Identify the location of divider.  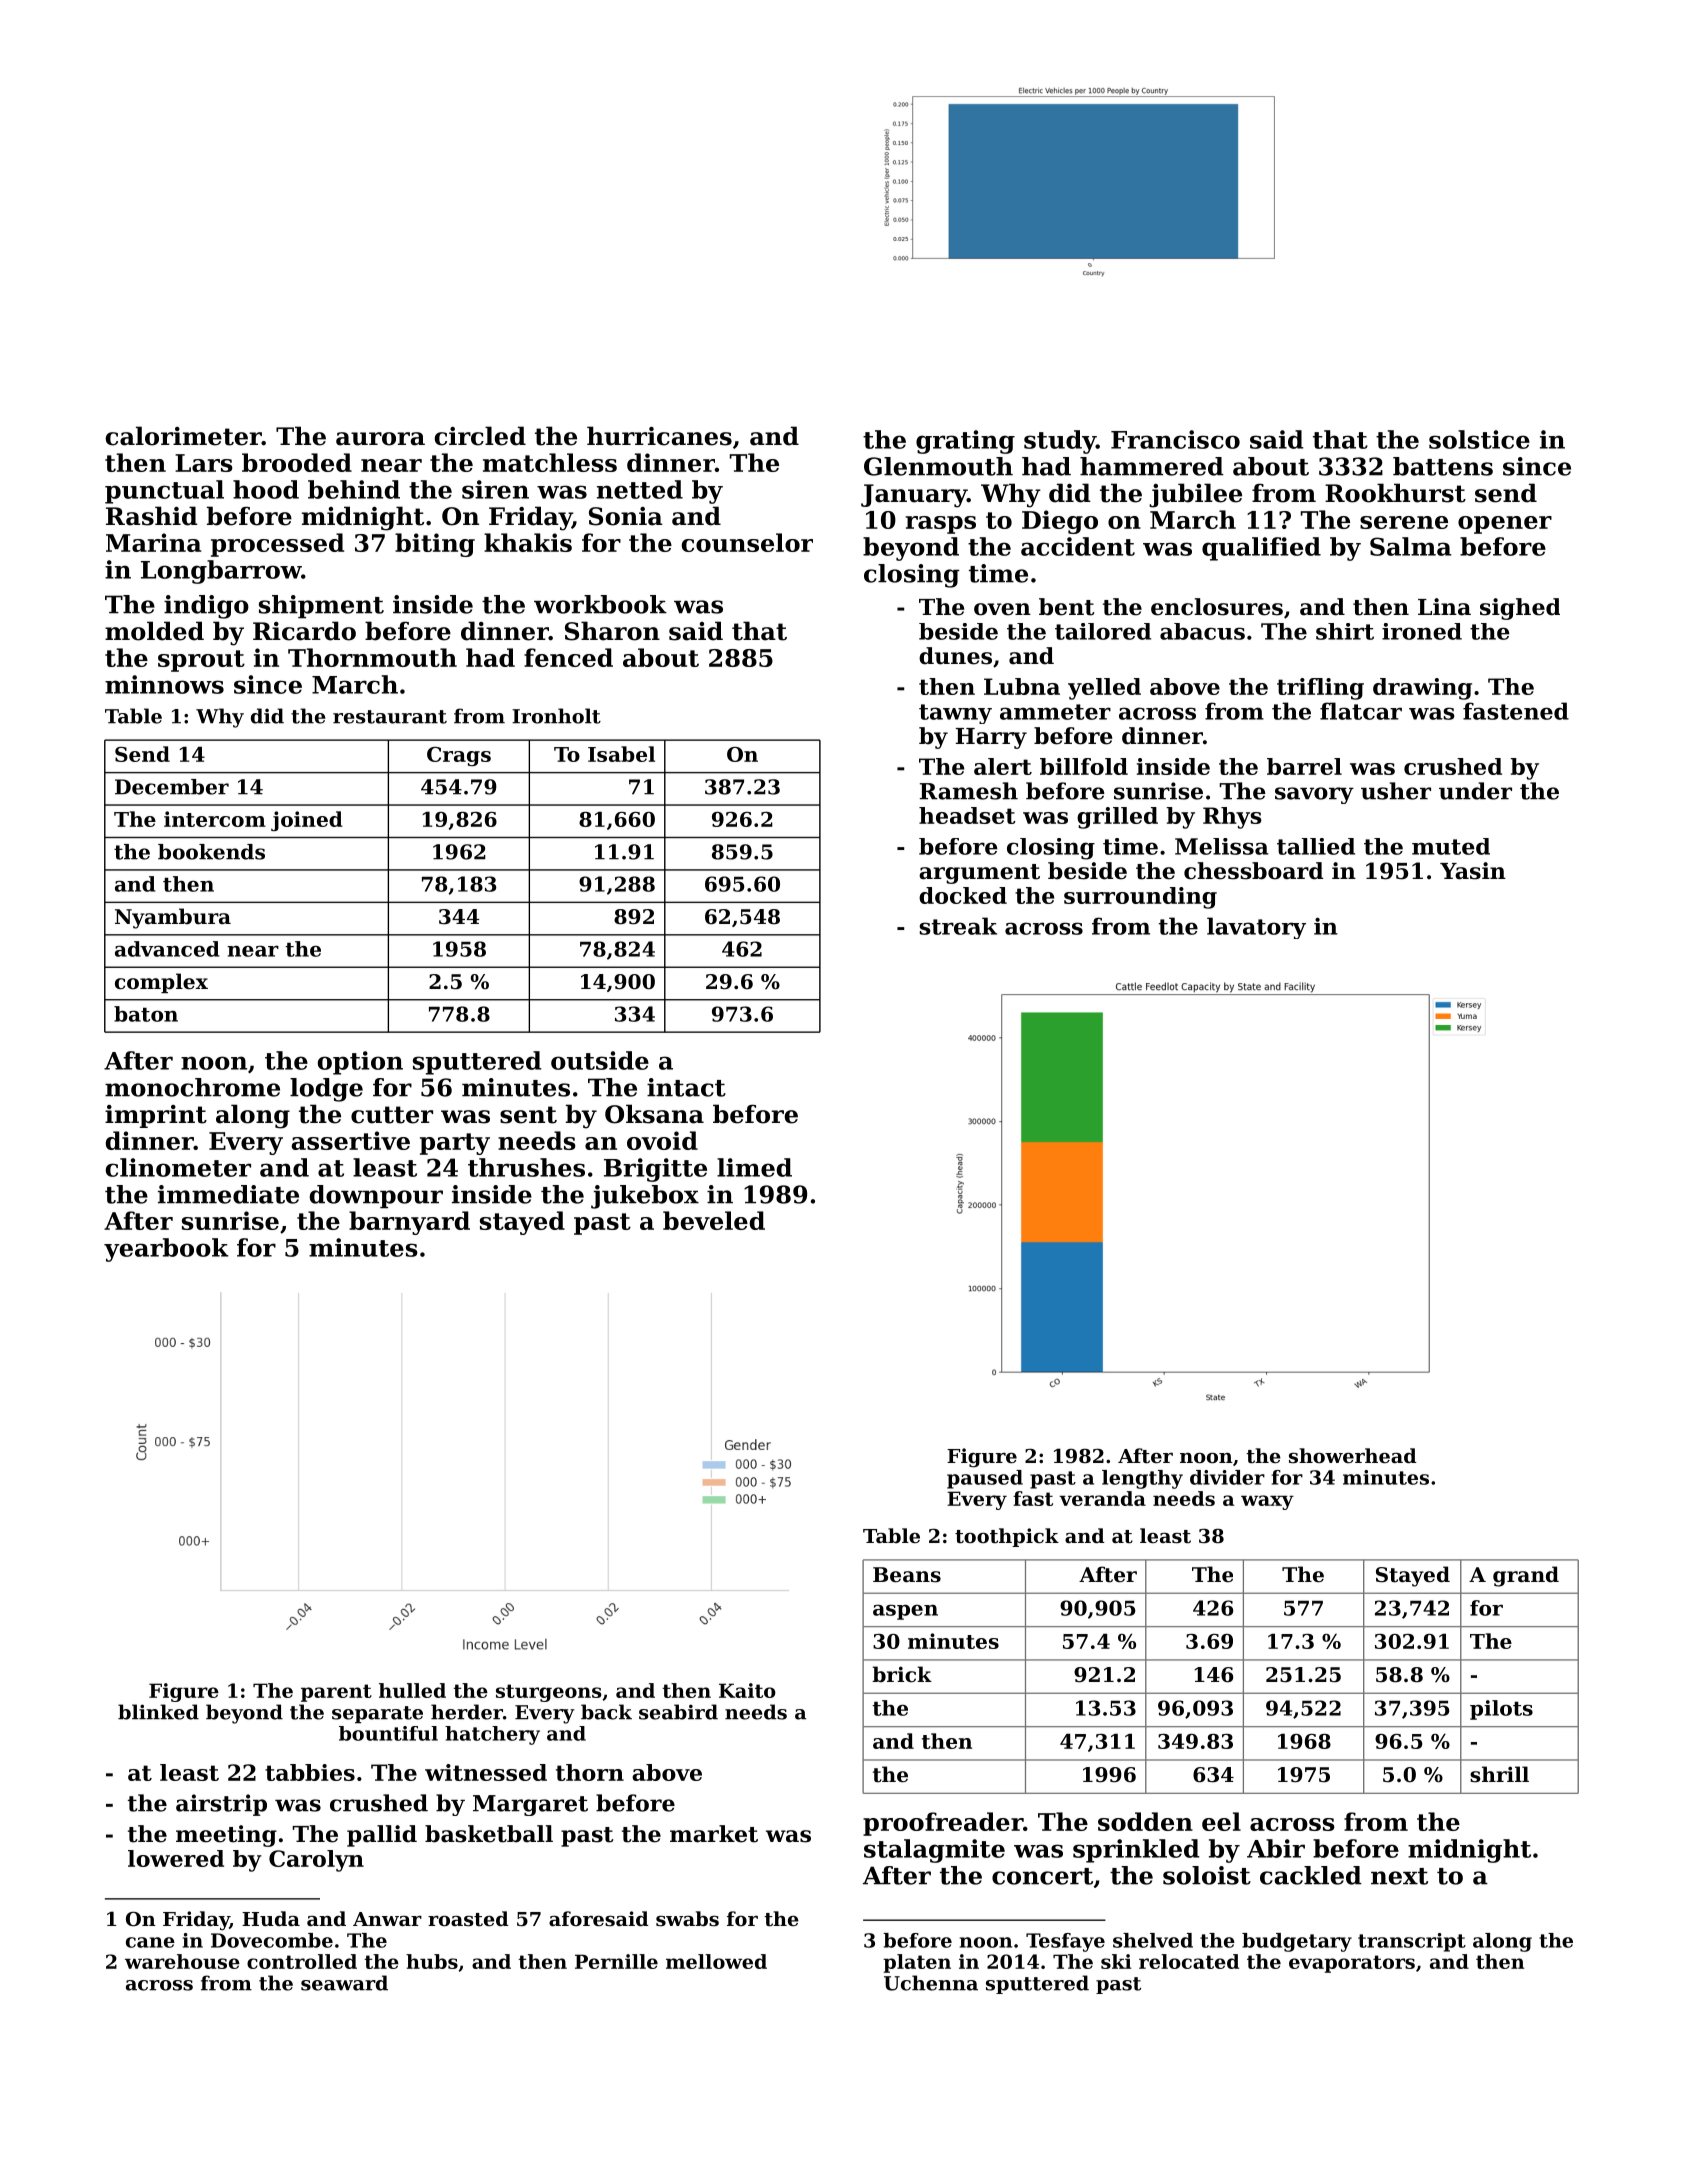
(1227, 1477).
